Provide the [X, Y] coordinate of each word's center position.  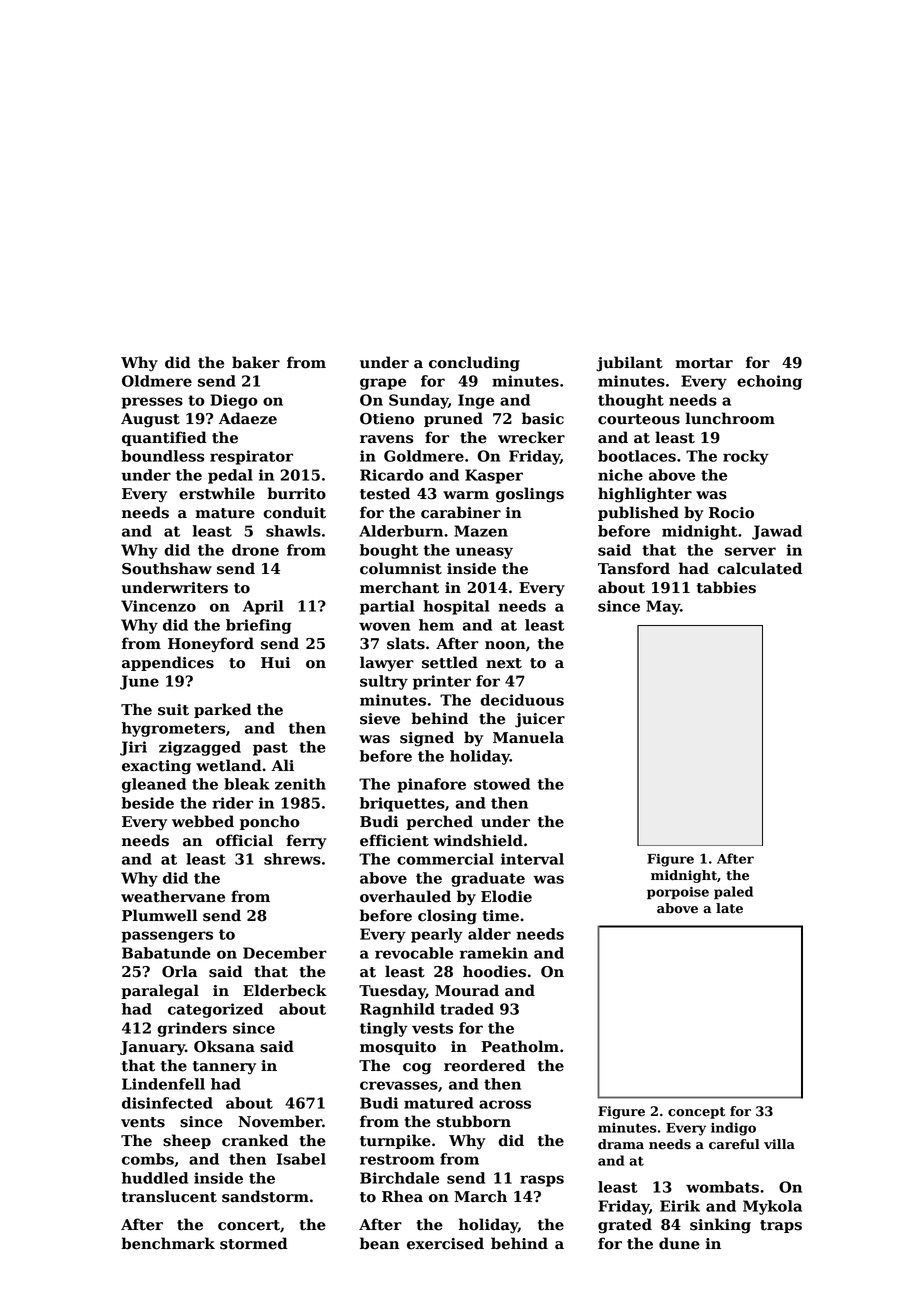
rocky [746, 457]
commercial [445, 859]
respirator [251, 457]
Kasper [494, 476]
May [663, 607]
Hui [275, 663]
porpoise [678, 893]
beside [147, 803]
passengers [167, 937]
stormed [254, 1243]
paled [733, 892]
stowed [502, 784]
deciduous [522, 700]
